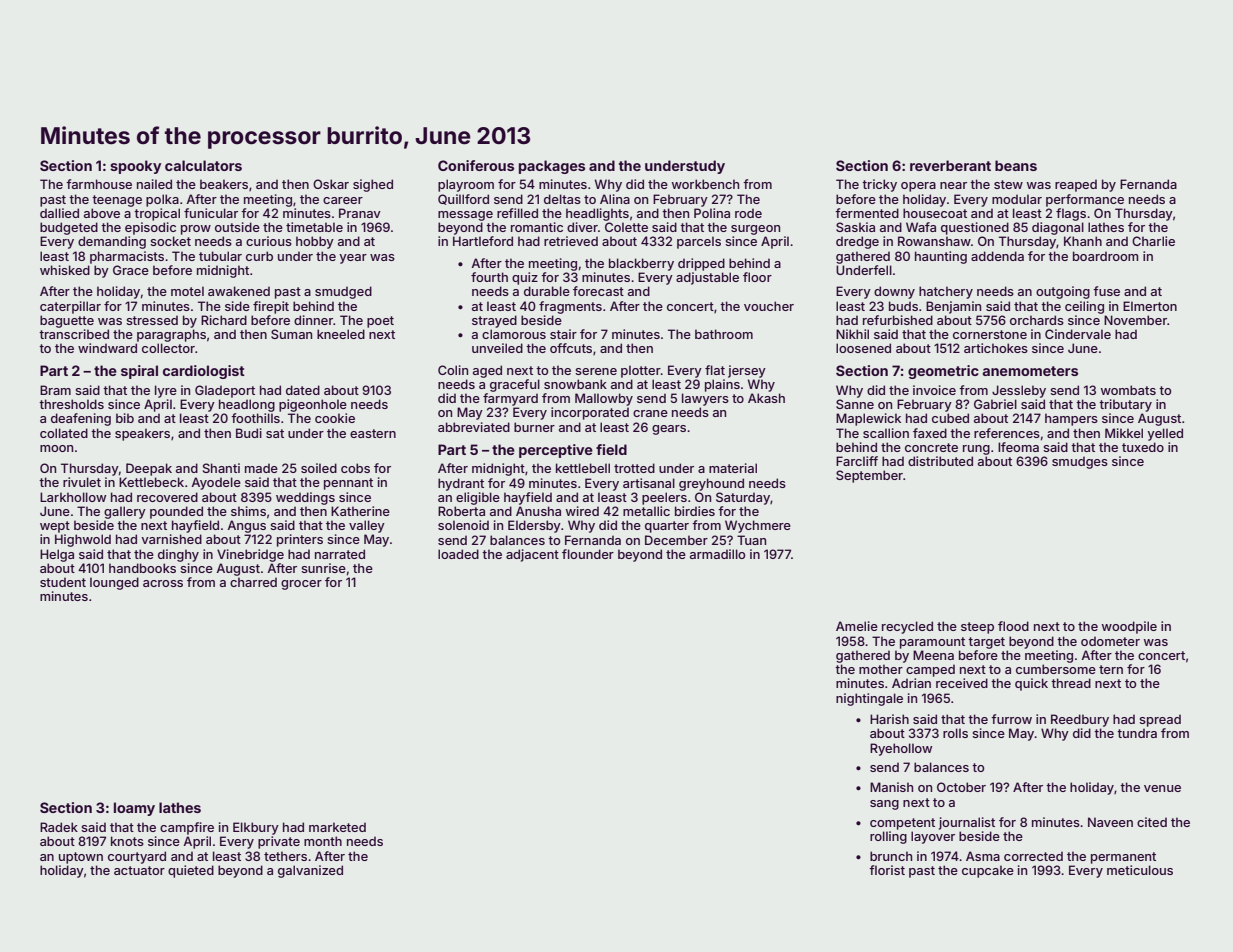 The width and height of the document is (1233, 952). I want to click on uptown, so click(81, 858).
